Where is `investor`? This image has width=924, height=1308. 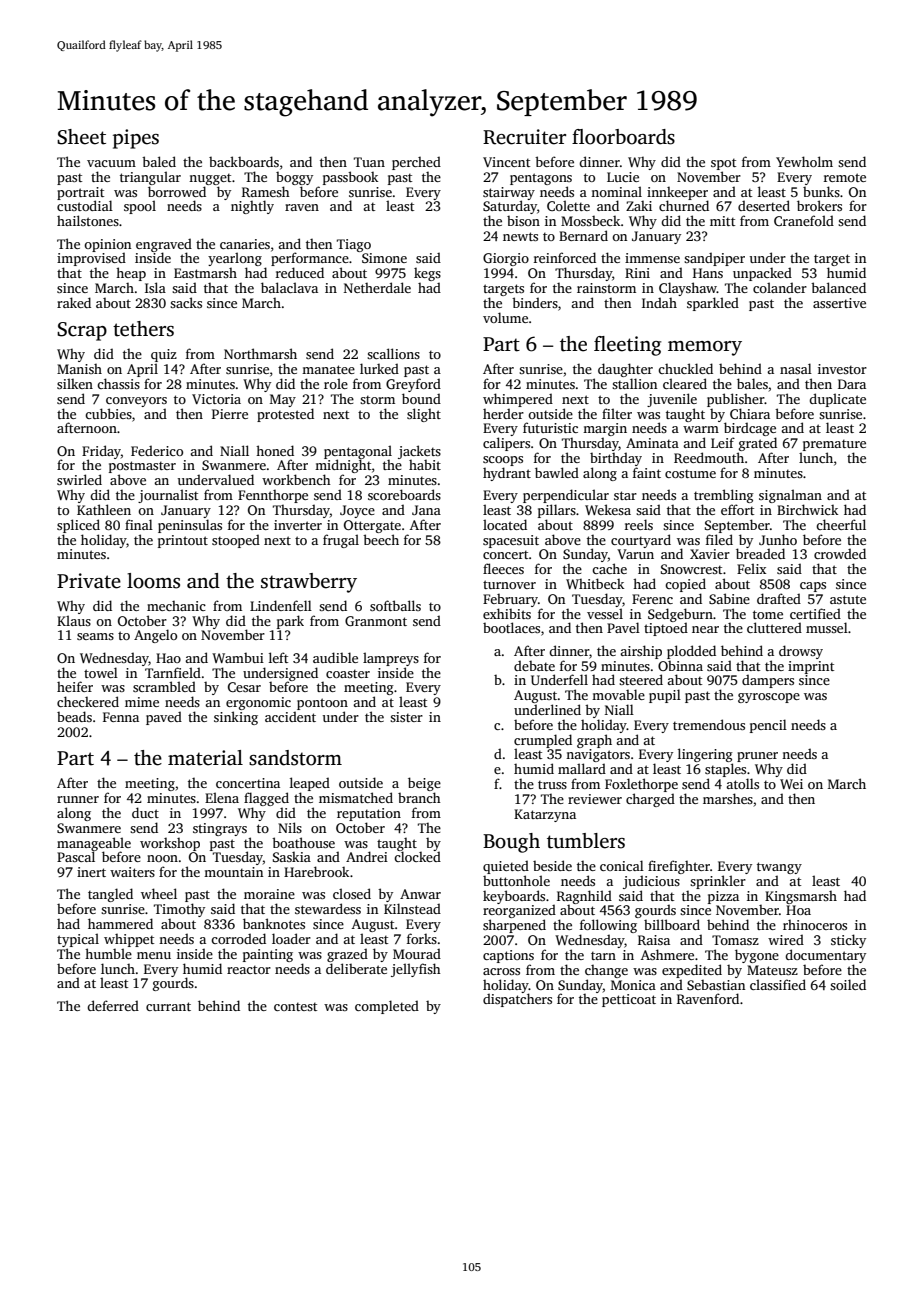 investor is located at coordinates (842, 369).
